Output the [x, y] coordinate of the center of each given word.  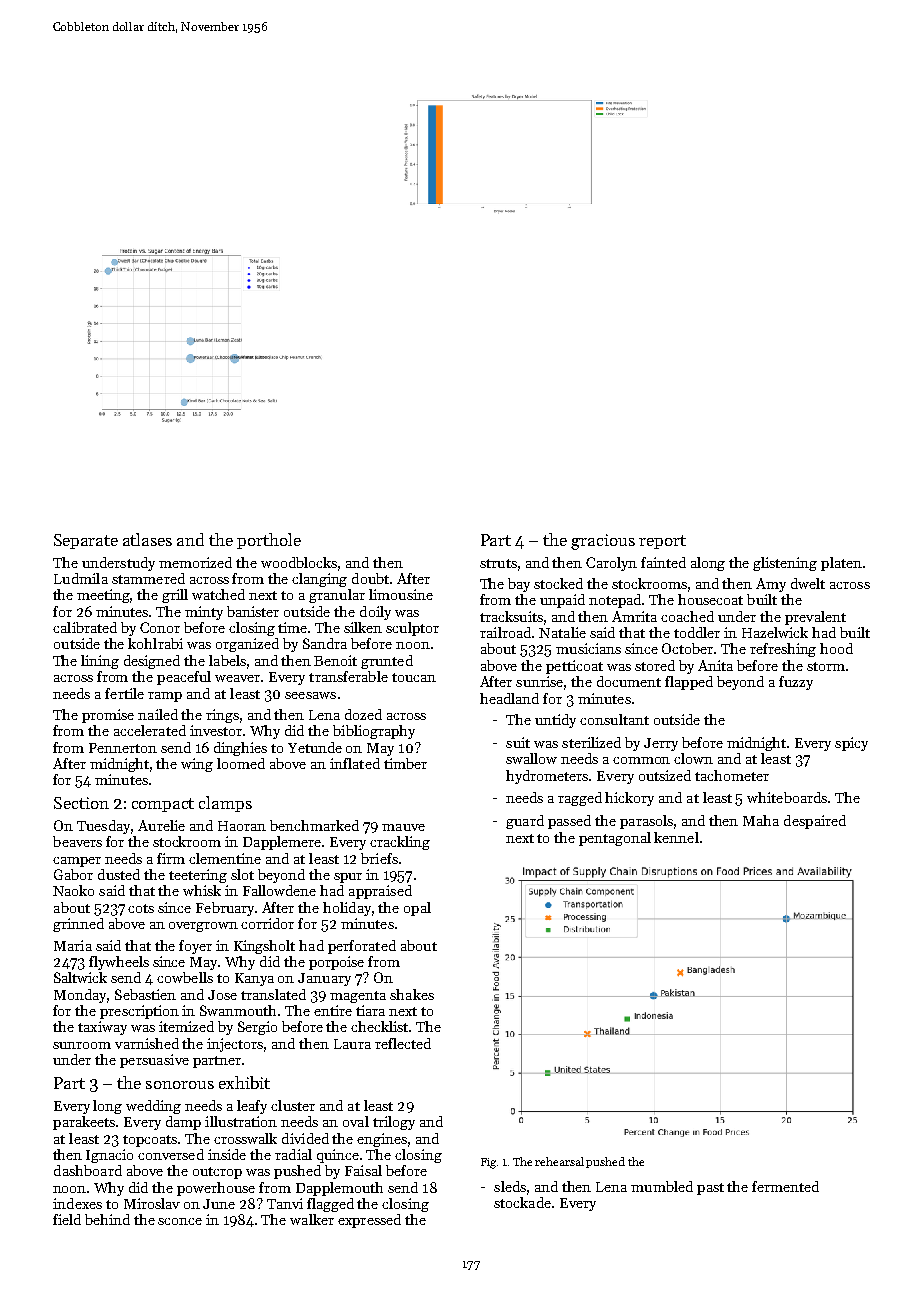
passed [569, 822]
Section [81, 803]
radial [293, 1154]
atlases [147, 539]
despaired [815, 822]
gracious [603, 542]
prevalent [815, 618]
